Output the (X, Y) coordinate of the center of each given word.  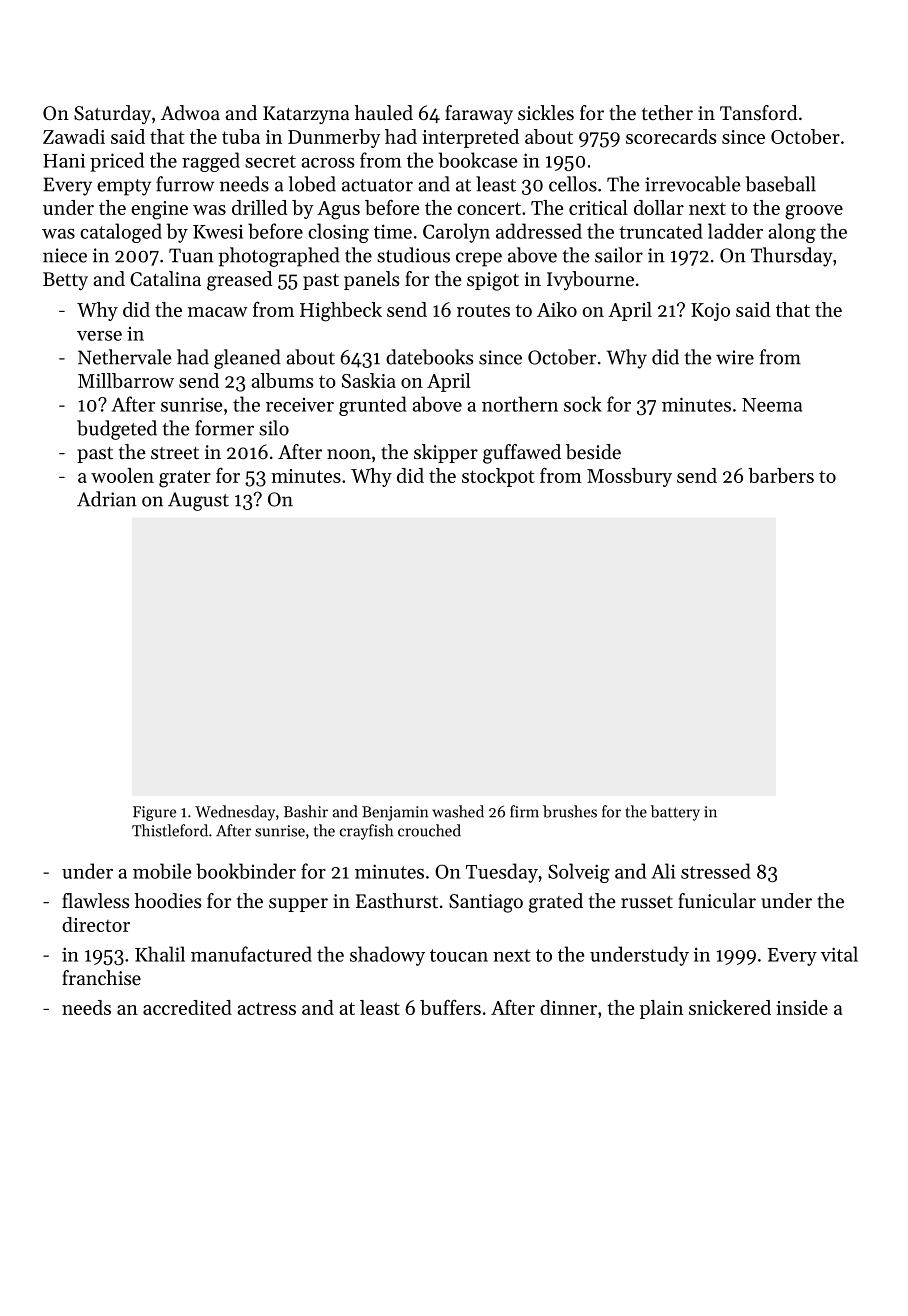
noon (349, 454)
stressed (716, 871)
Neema (772, 405)
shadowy (387, 956)
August (198, 501)
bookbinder (246, 871)
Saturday (112, 114)
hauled (384, 113)
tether (667, 113)
